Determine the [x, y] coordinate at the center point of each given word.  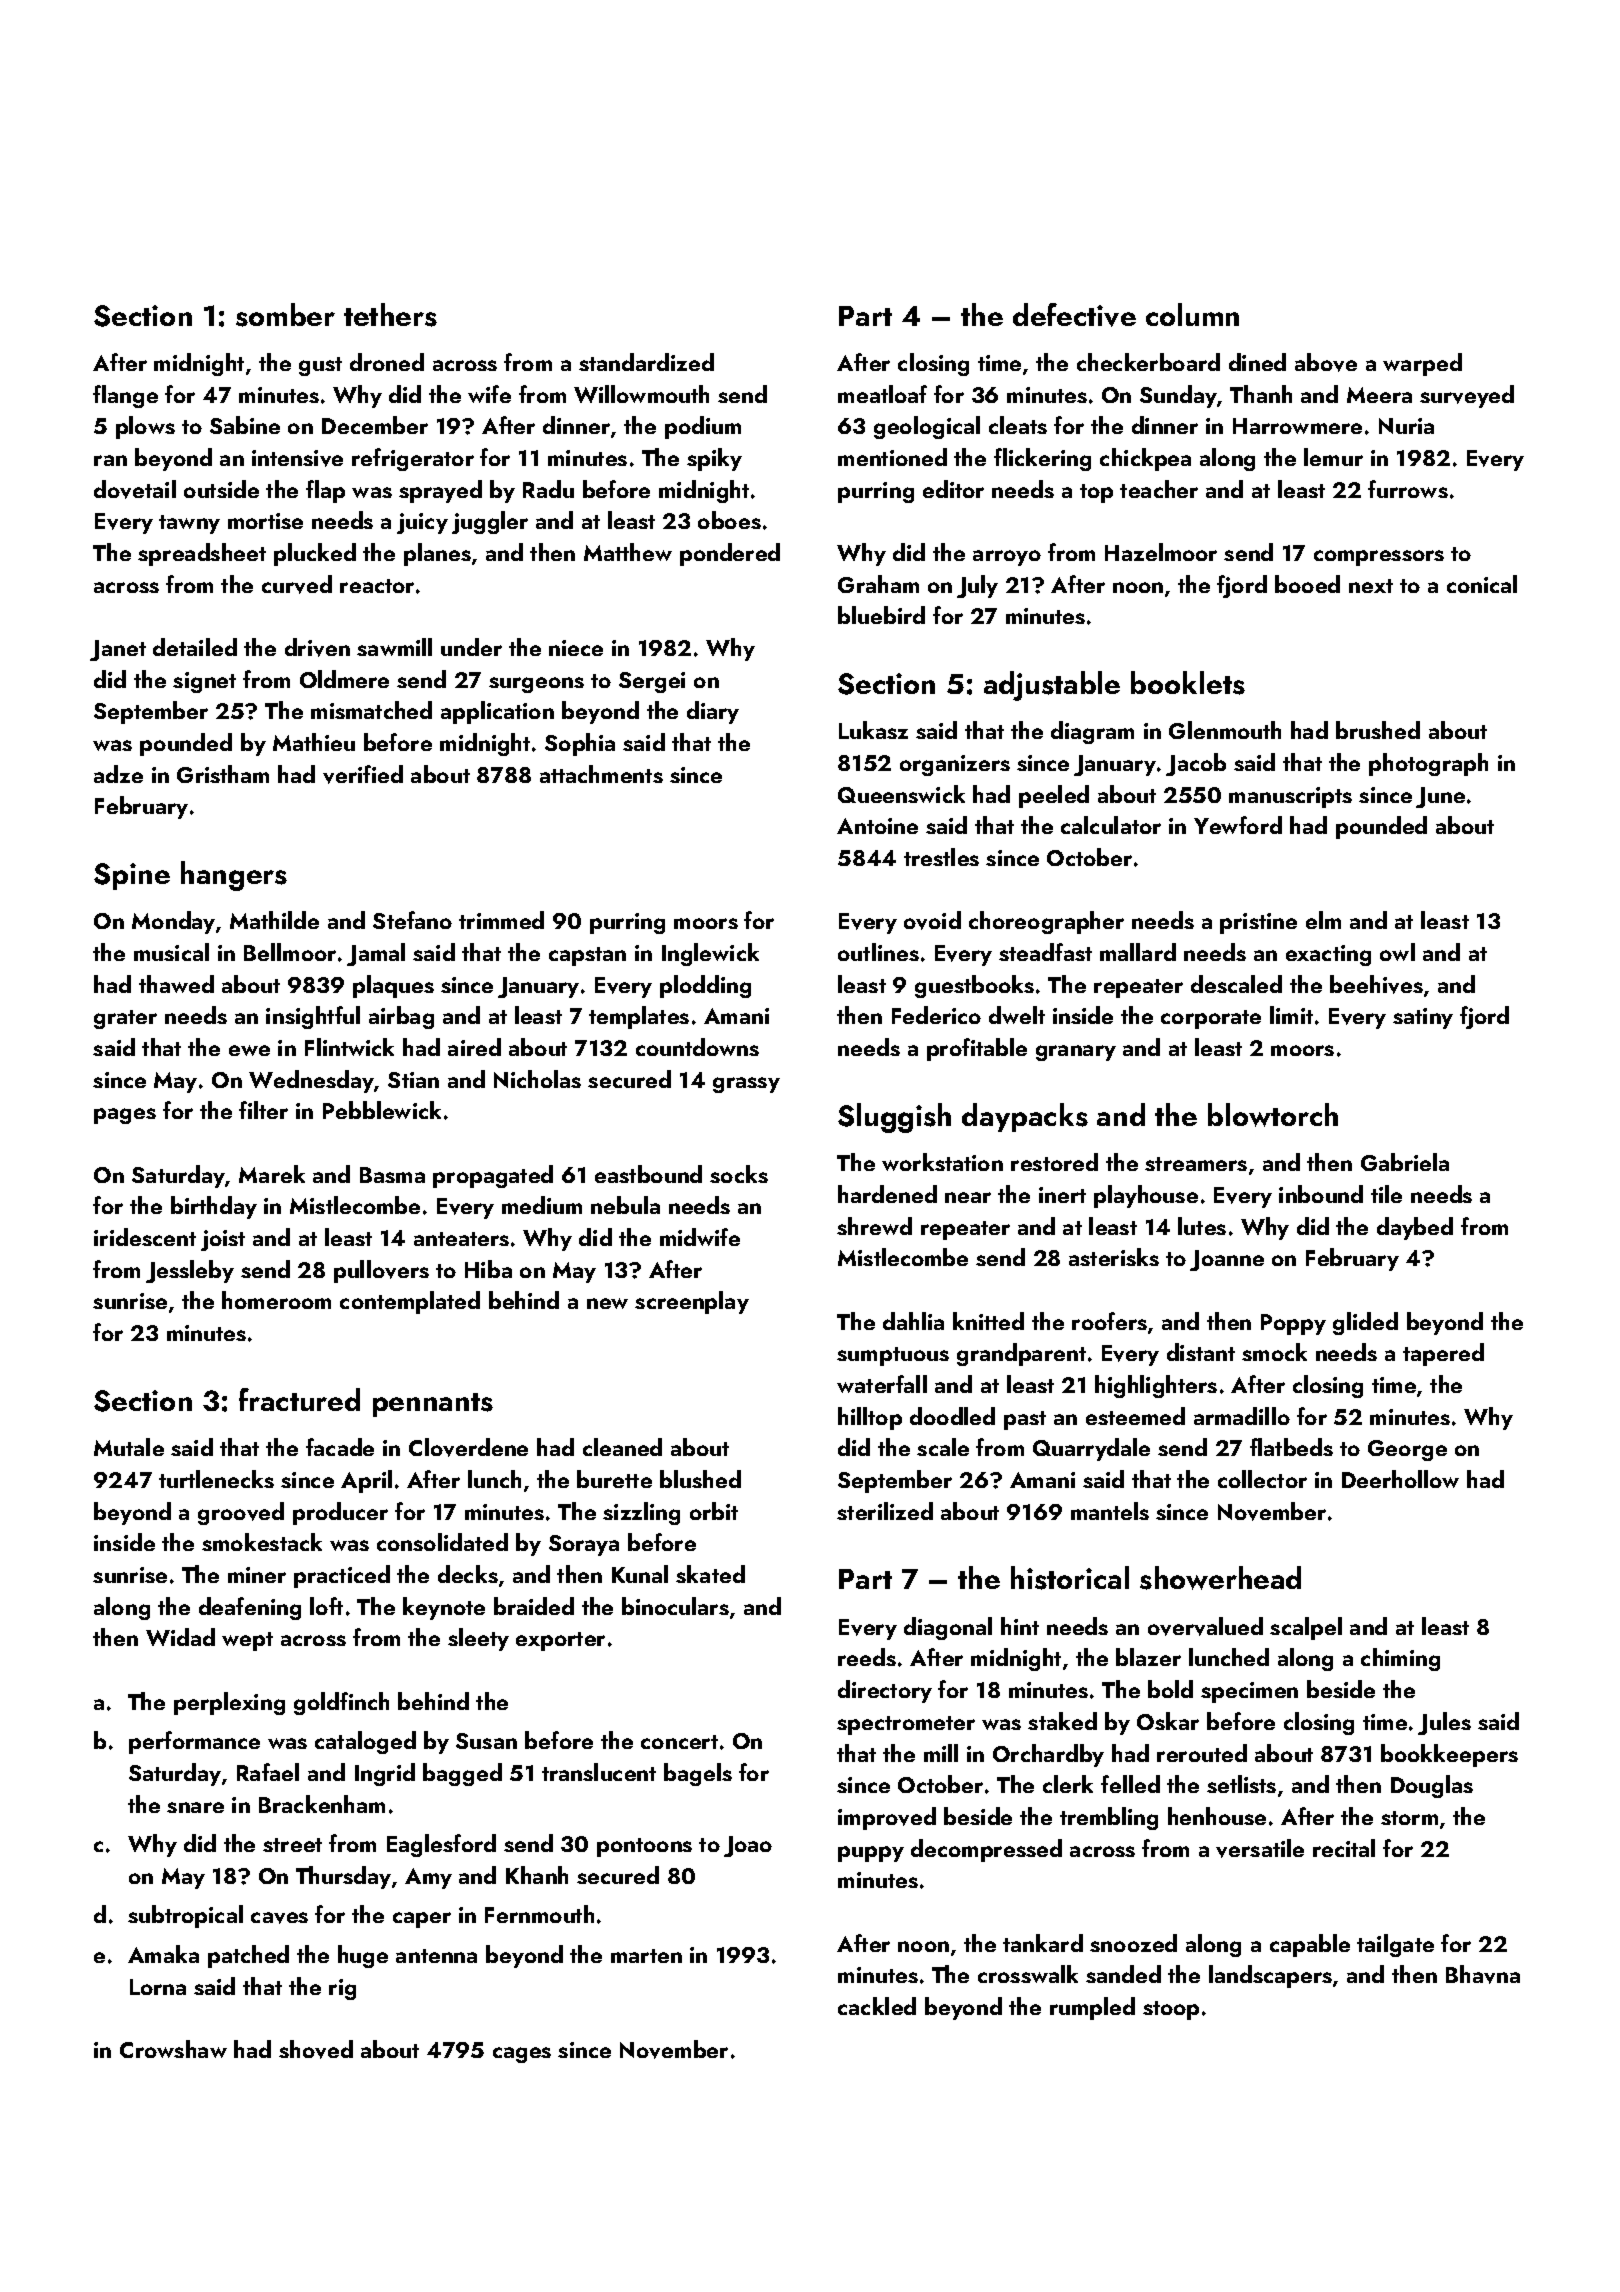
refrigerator [413, 459]
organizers [955, 765]
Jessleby [190, 1271]
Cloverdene [468, 1447]
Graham [878, 584]
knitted [988, 1321]
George [1407, 1450]
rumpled [1092, 2008]
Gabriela [1405, 1162]
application [497, 712]
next [1371, 586]
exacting [1328, 955]
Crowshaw [173, 2049]
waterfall [882, 1384]
